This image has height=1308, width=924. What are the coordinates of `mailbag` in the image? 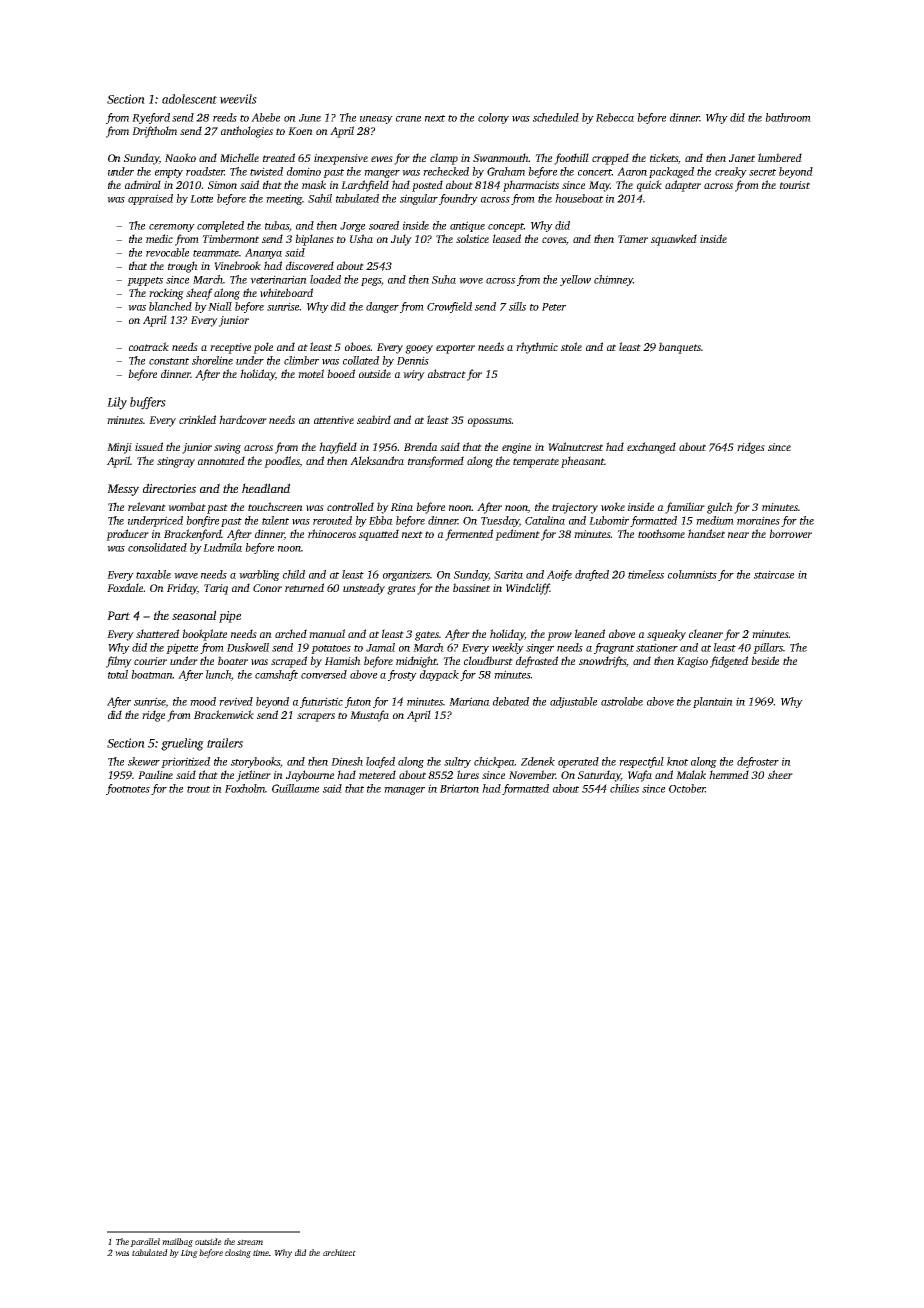 It's located at (177, 1242).
